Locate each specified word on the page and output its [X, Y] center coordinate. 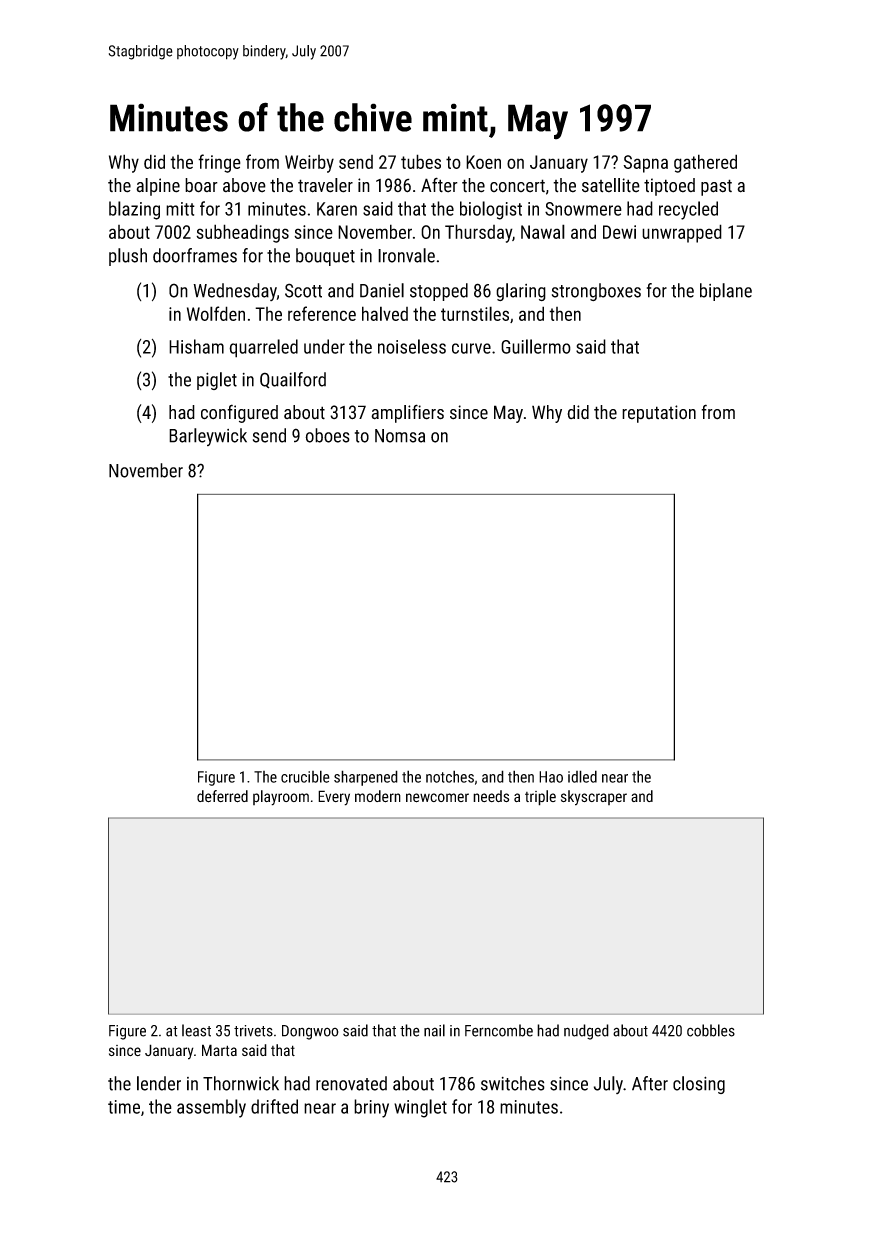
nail [434, 1030]
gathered [705, 163]
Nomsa [400, 436]
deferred [222, 796]
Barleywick [208, 437]
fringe [219, 163]
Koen [483, 162]
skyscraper [594, 798]
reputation [659, 414]
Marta [219, 1050]
